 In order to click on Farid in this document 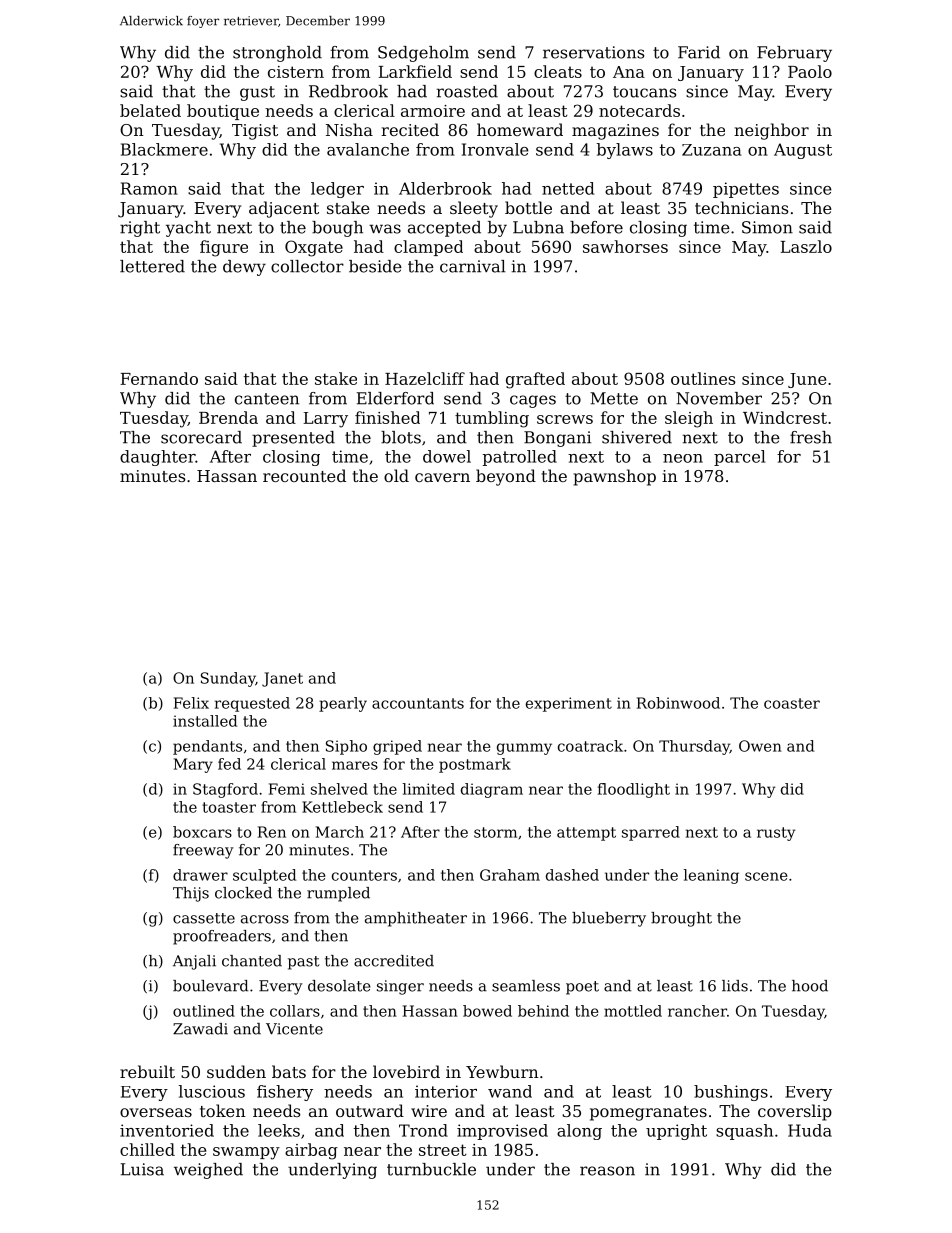, I will do `click(699, 52)`.
